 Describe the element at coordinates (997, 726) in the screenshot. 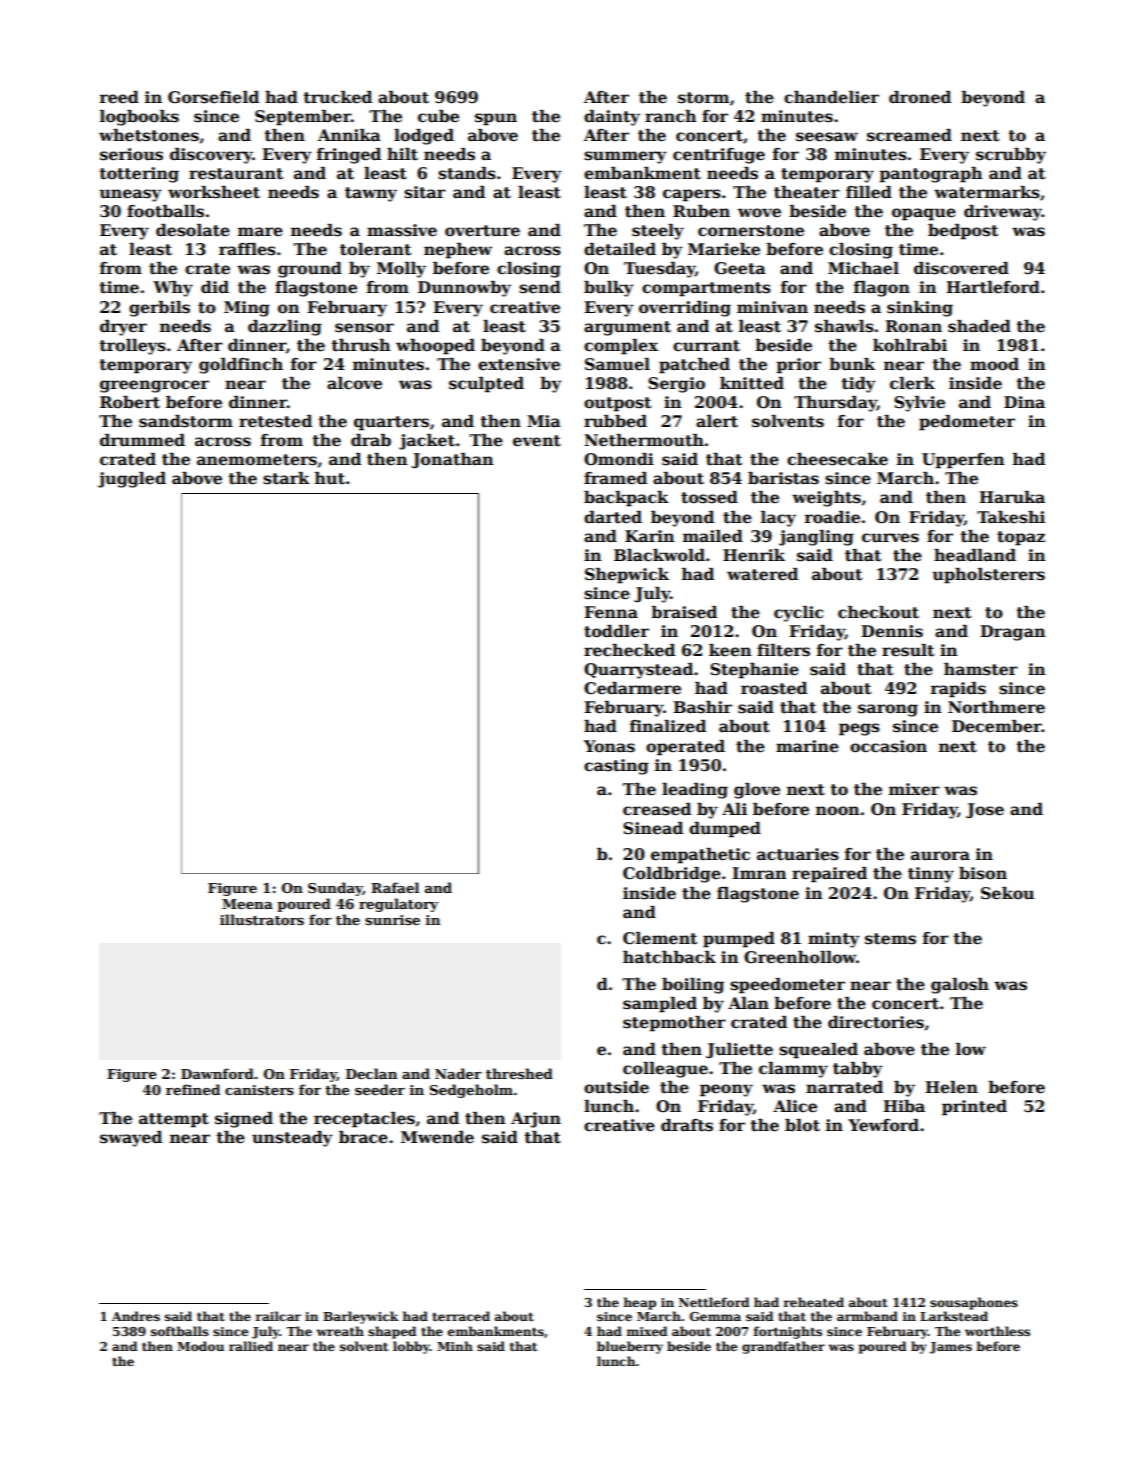

I see `December` at that location.
